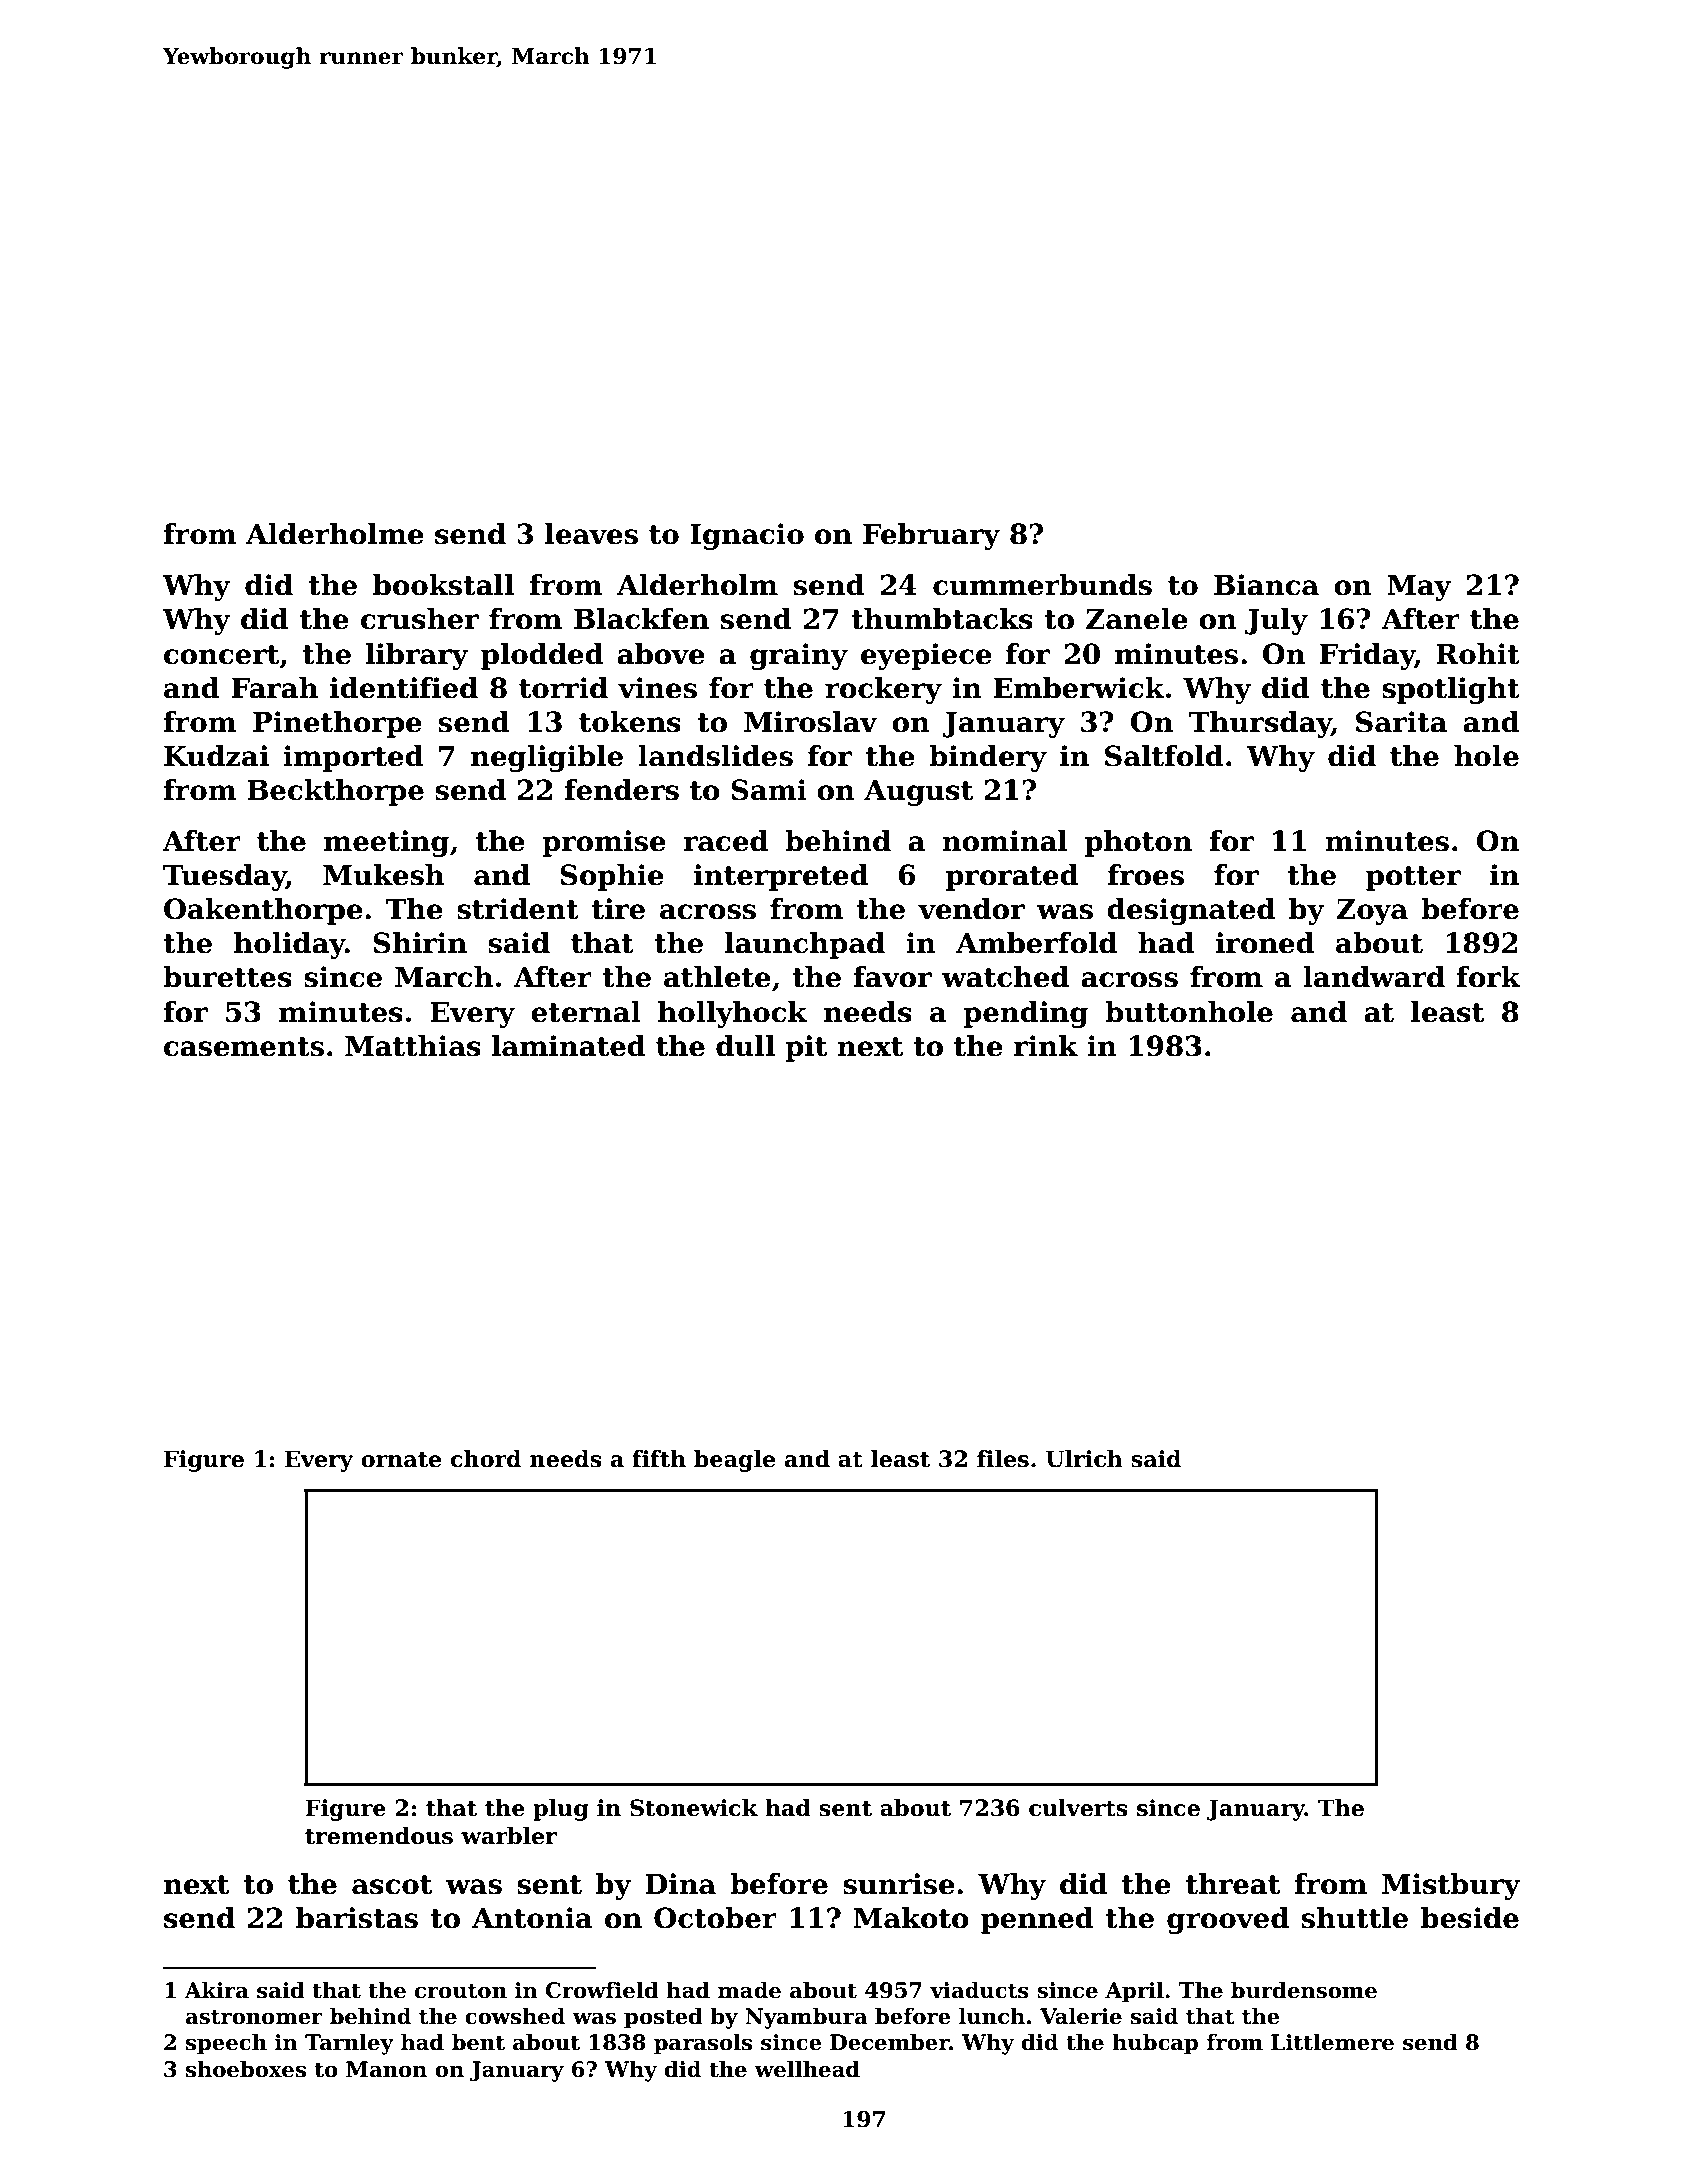  Describe the element at coordinates (899, 1884) in the screenshot. I see `sunrise` at that location.
